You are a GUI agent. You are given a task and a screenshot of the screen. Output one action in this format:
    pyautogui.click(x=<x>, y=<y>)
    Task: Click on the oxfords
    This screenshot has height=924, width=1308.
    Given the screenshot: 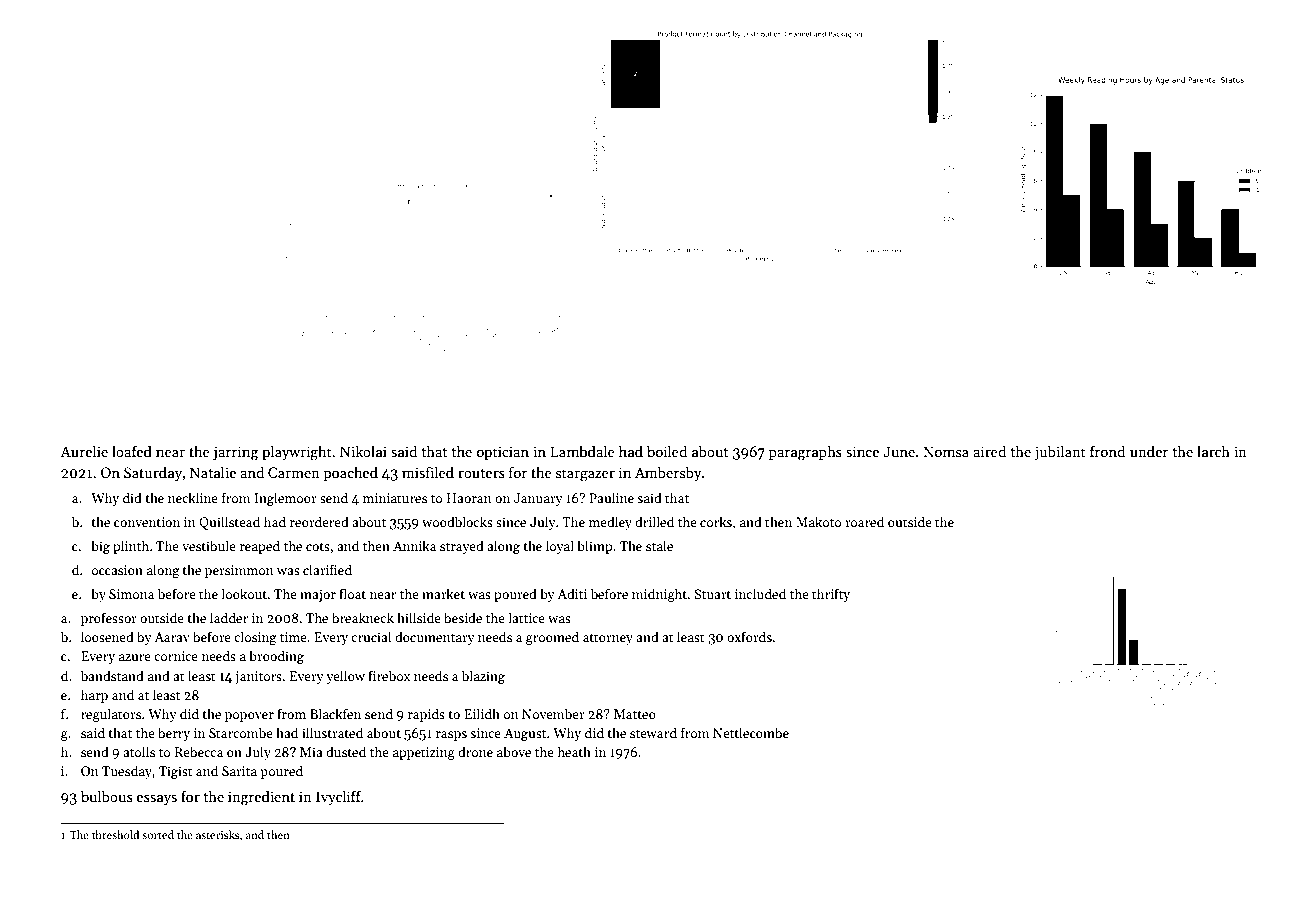 What is the action you would take?
    pyautogui.click(x=749, y=636)
